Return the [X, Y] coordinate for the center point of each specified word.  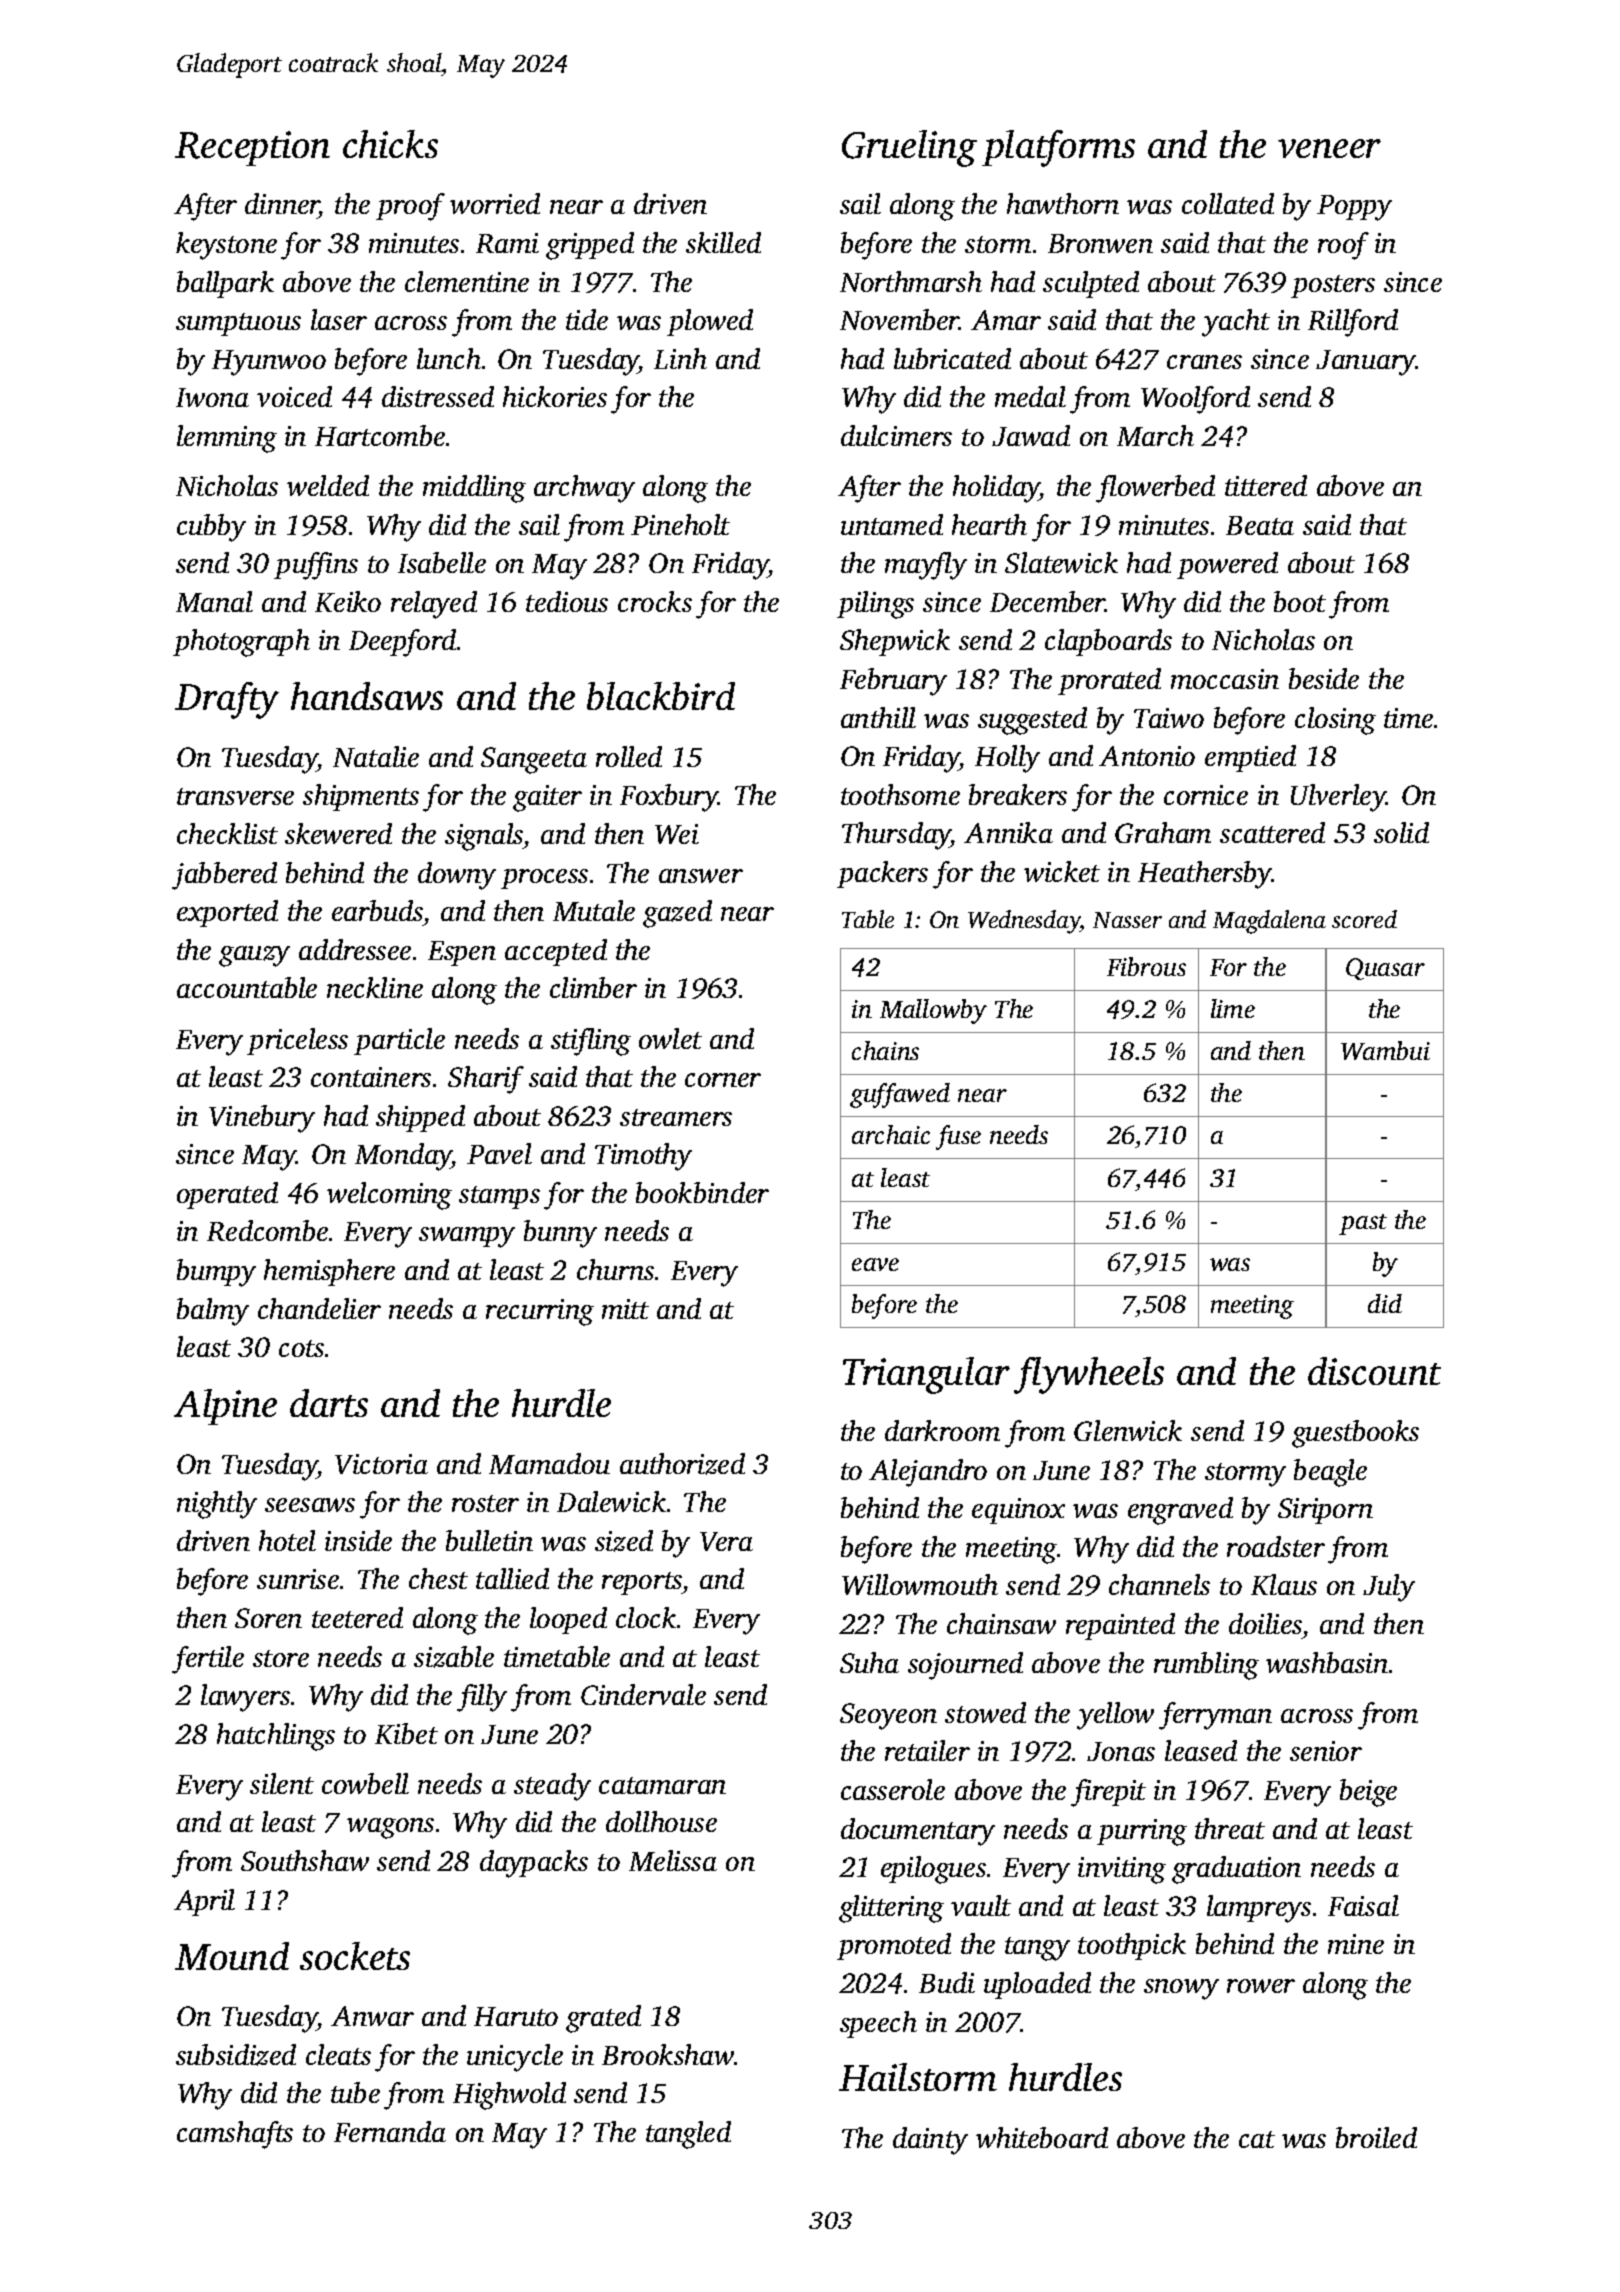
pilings [875, 605]
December [1047, 601]
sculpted [1091, 284]
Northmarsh [911, 281]
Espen [462, 953]
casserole [893, 1789]
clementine [467, 281]
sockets [355, 1956]
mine [1356, 1944]
